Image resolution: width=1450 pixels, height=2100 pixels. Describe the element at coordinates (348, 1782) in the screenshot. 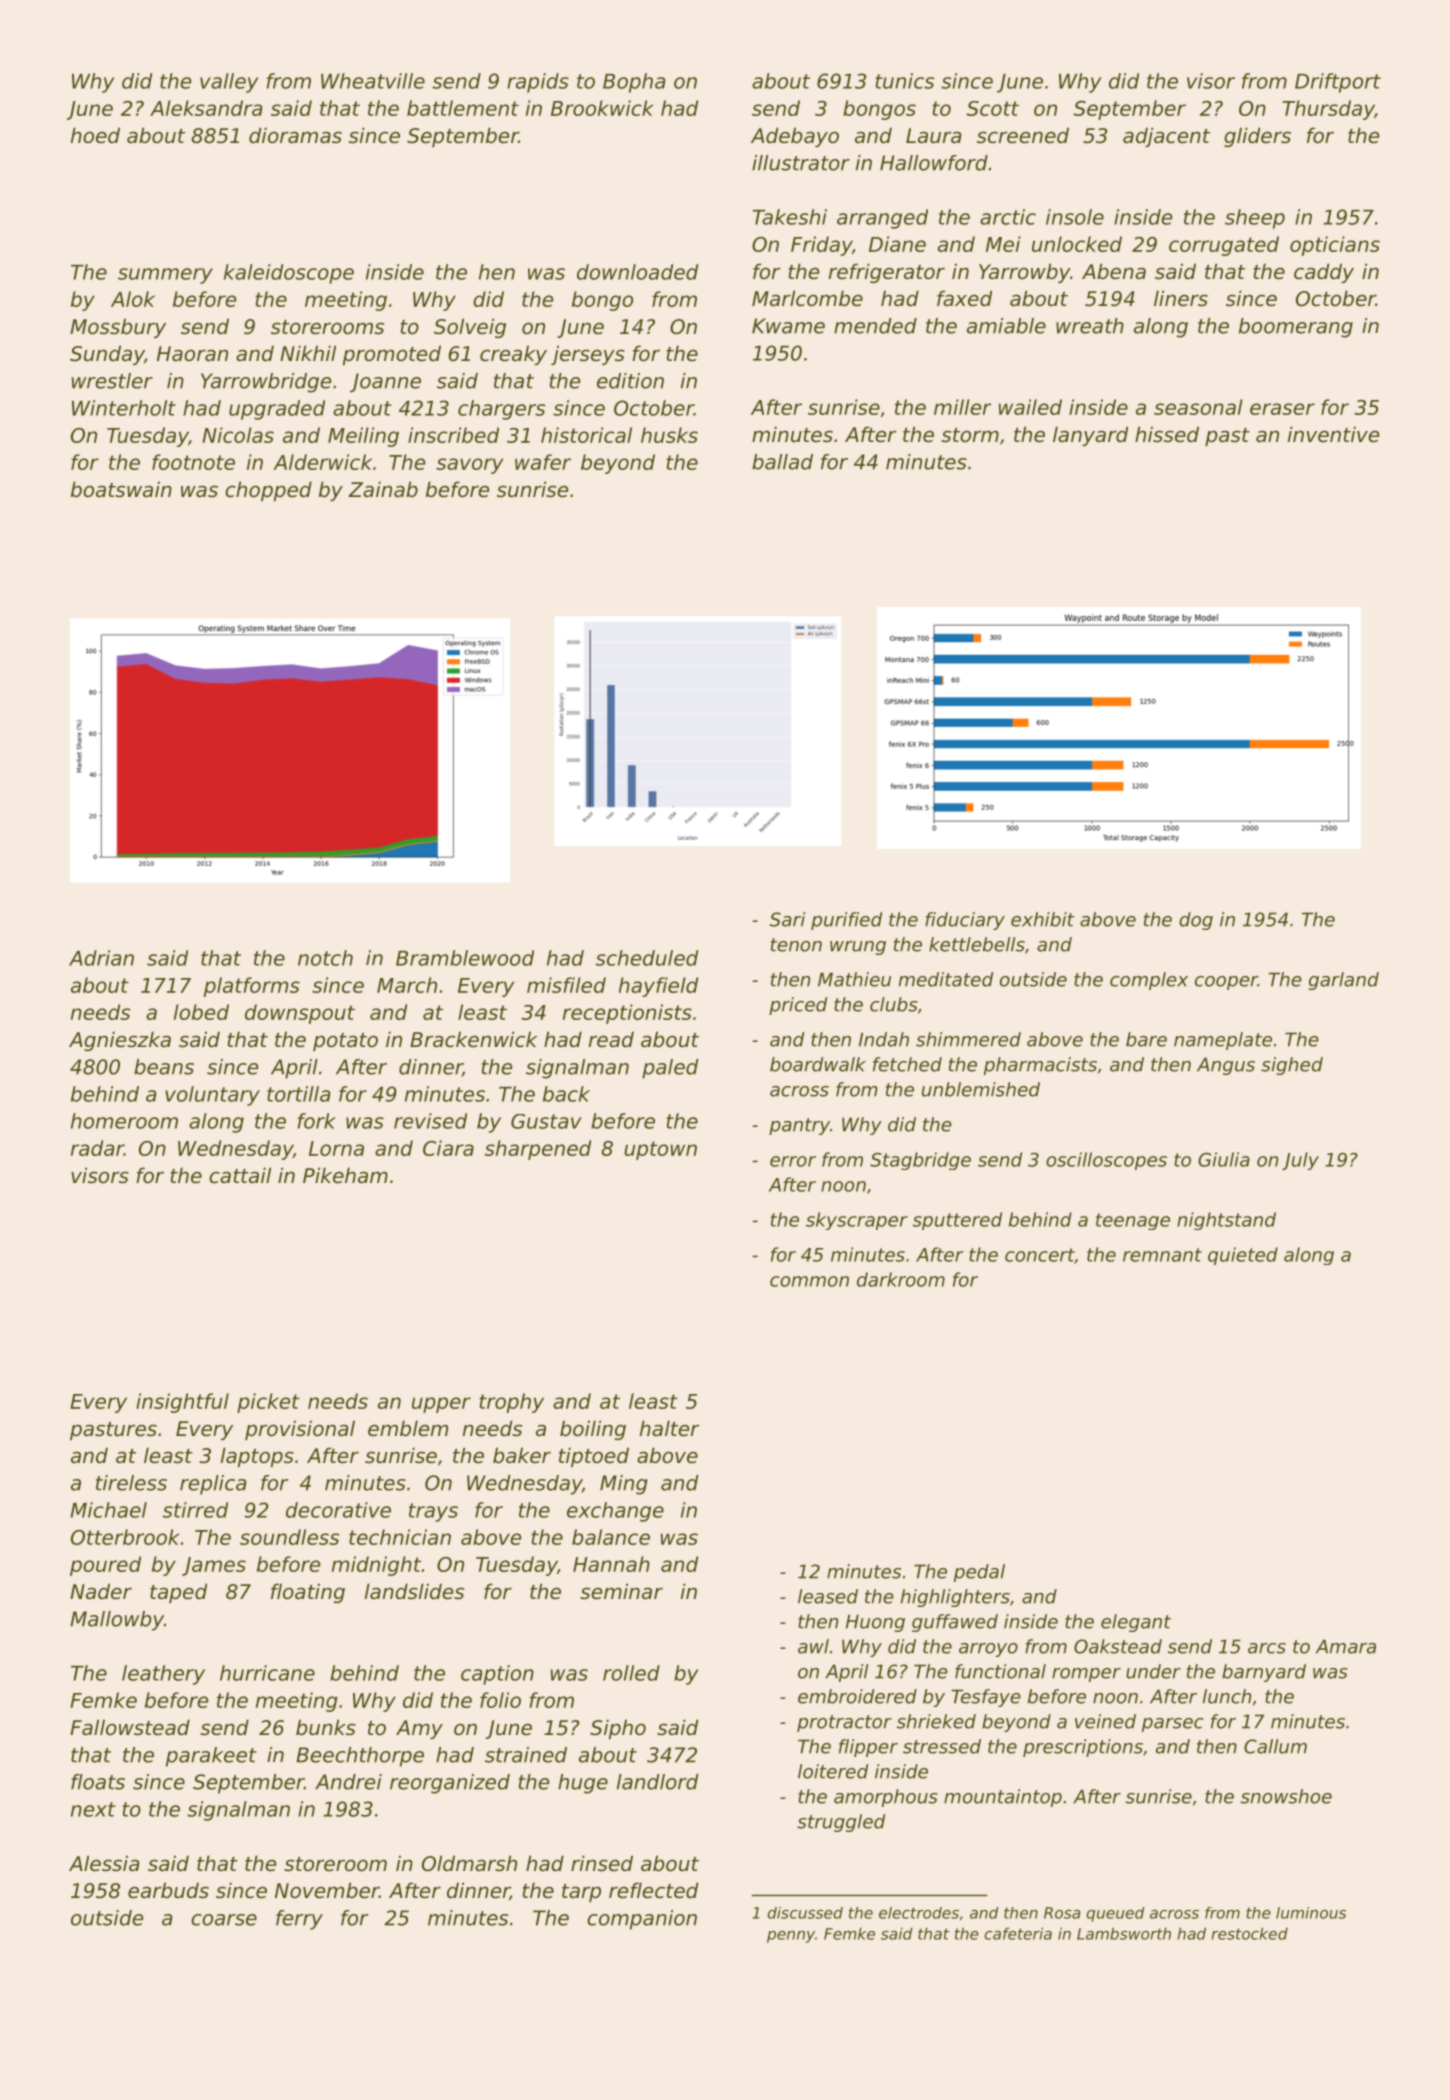

I see `Andrei` at that location.
